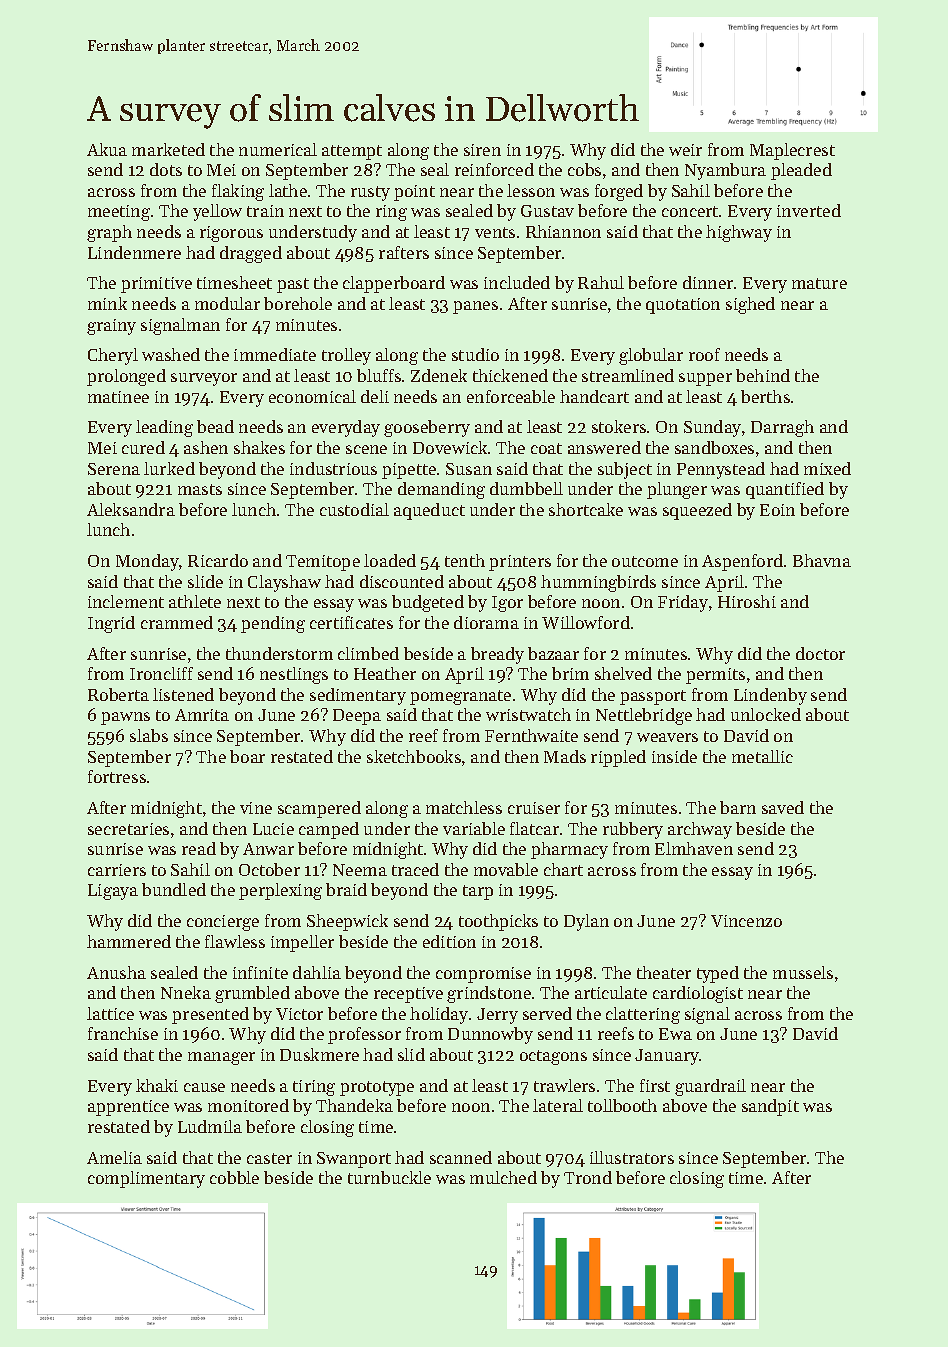 The width and height of the screenshot is (948, 1347). Describe the element at coordinates (429, 511) in the screenshot. I see `aqueduct` at that location.
